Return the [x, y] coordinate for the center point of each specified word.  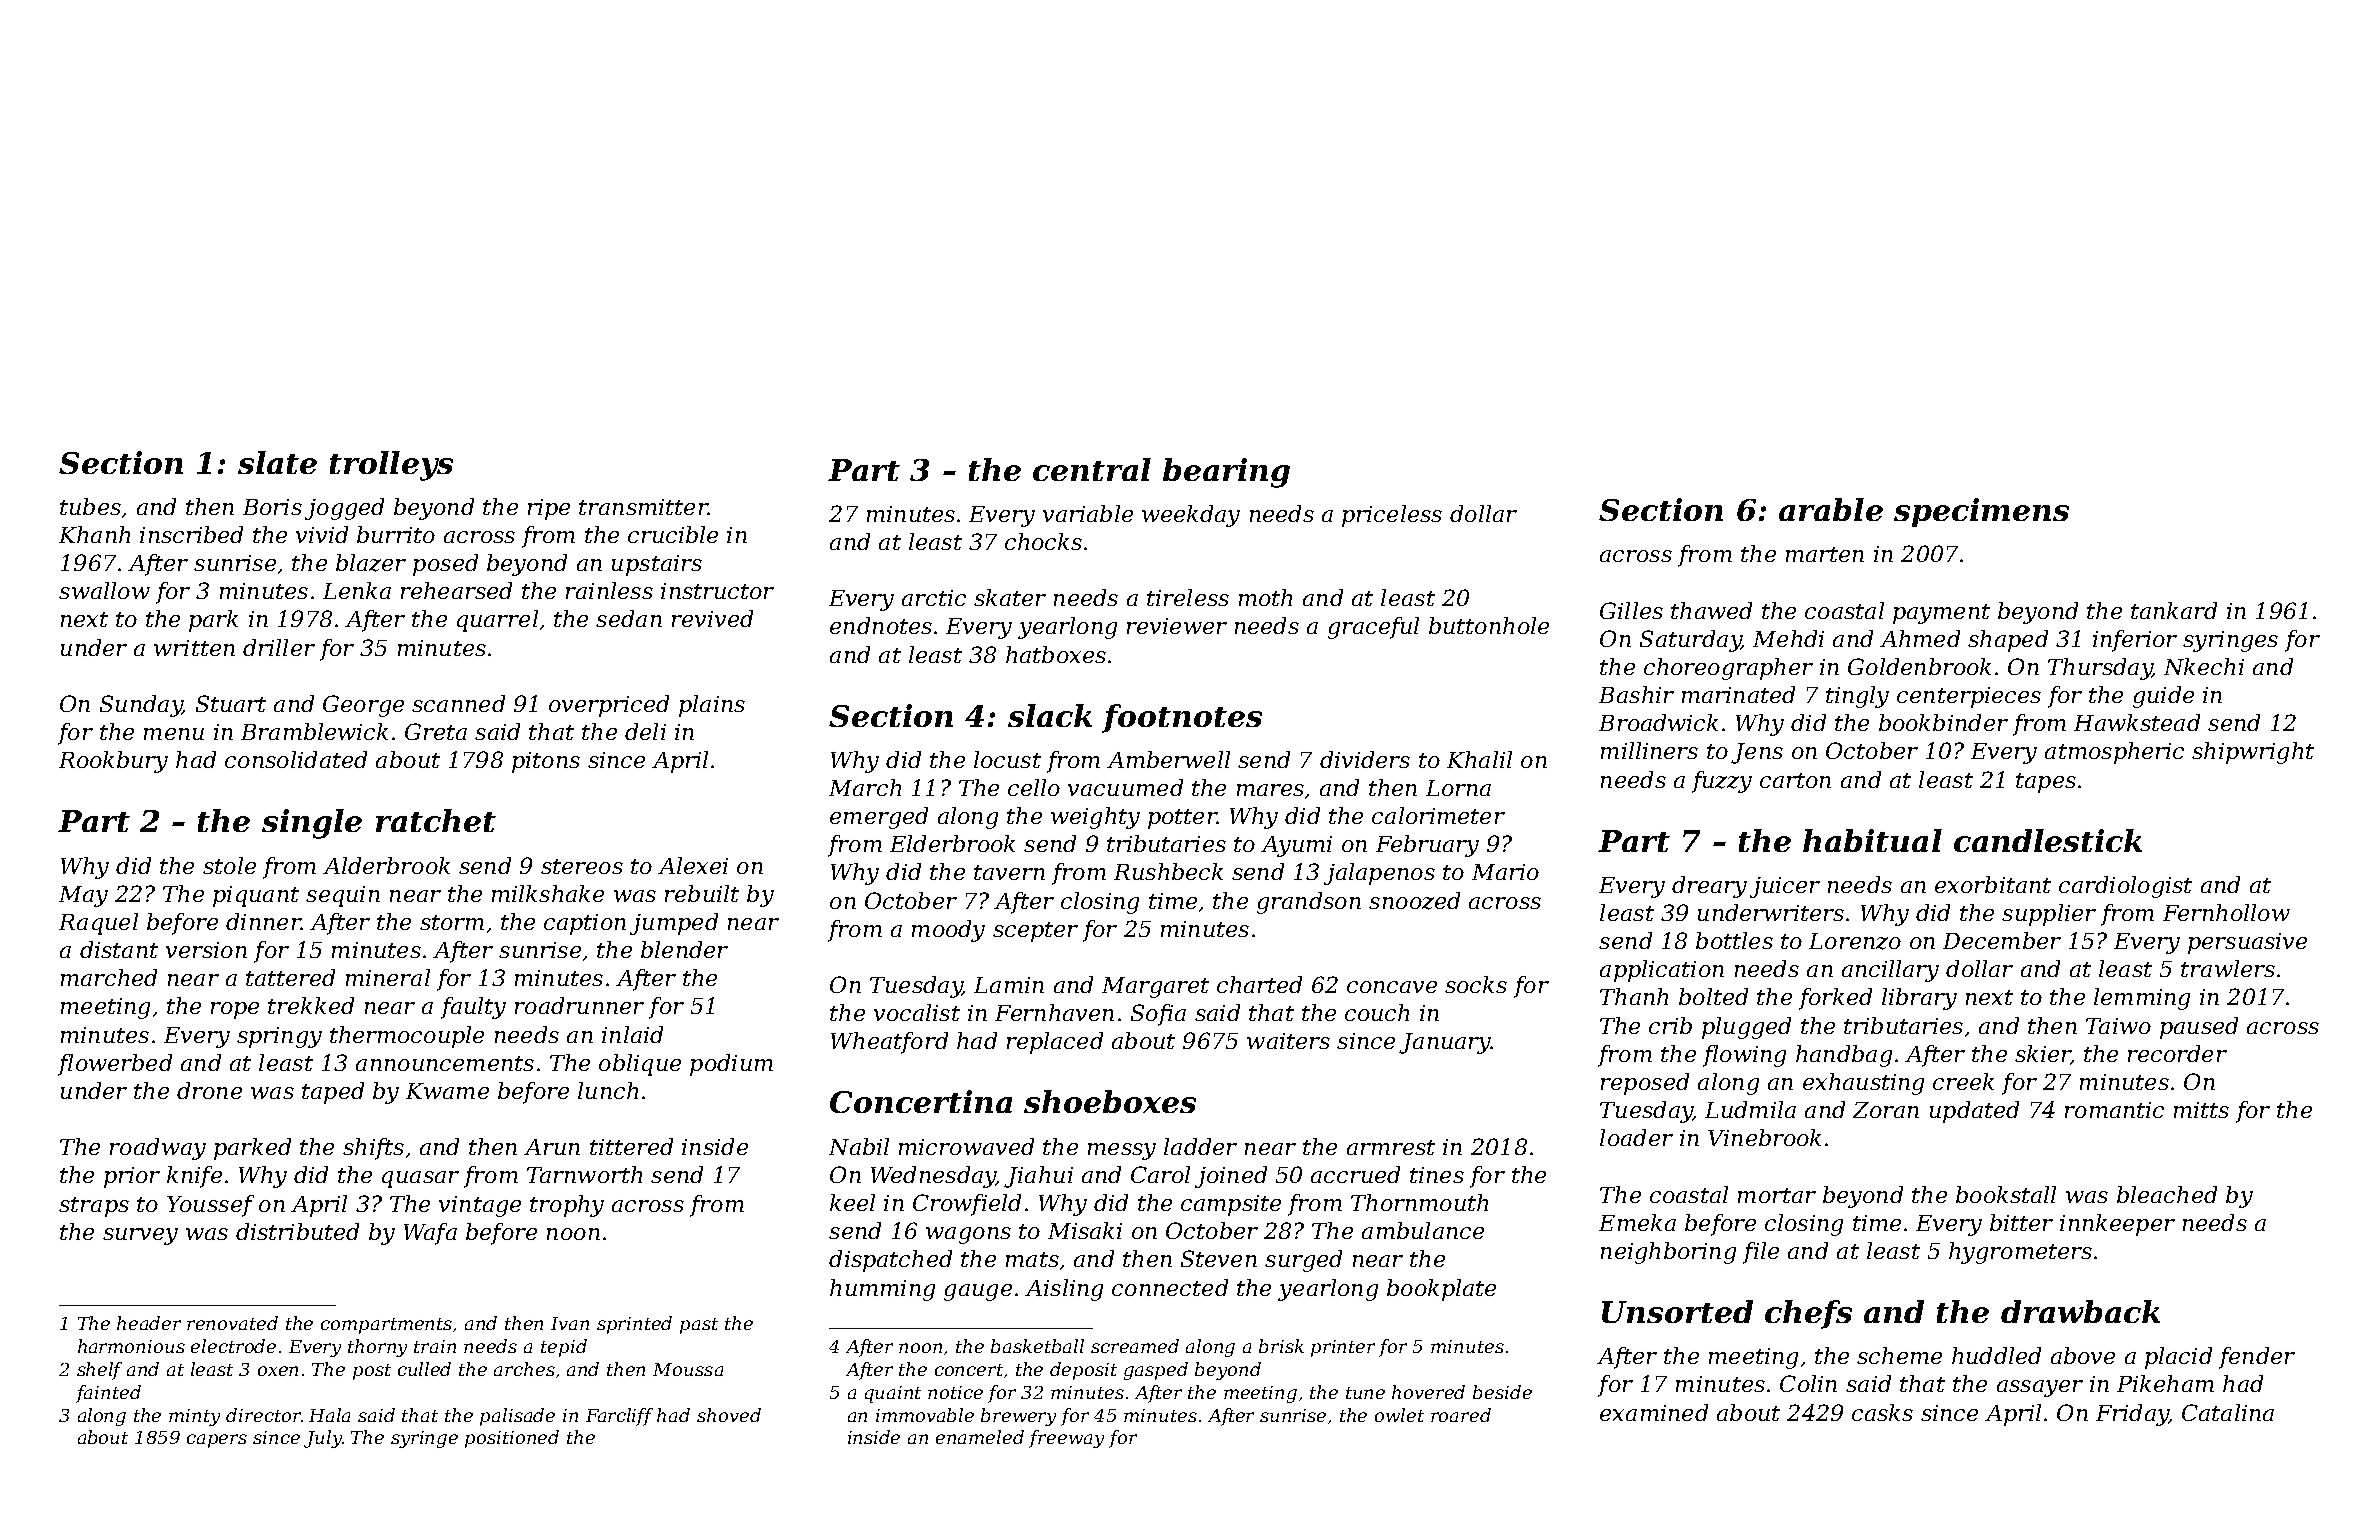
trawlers [2228, 968]
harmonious [131, 1346]
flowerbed [115, 1065]
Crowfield [967, 1205]
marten [1825, 554]
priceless [1392, 516]
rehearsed [456, 590]
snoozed [1414, 901]
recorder [2177, 1053]
